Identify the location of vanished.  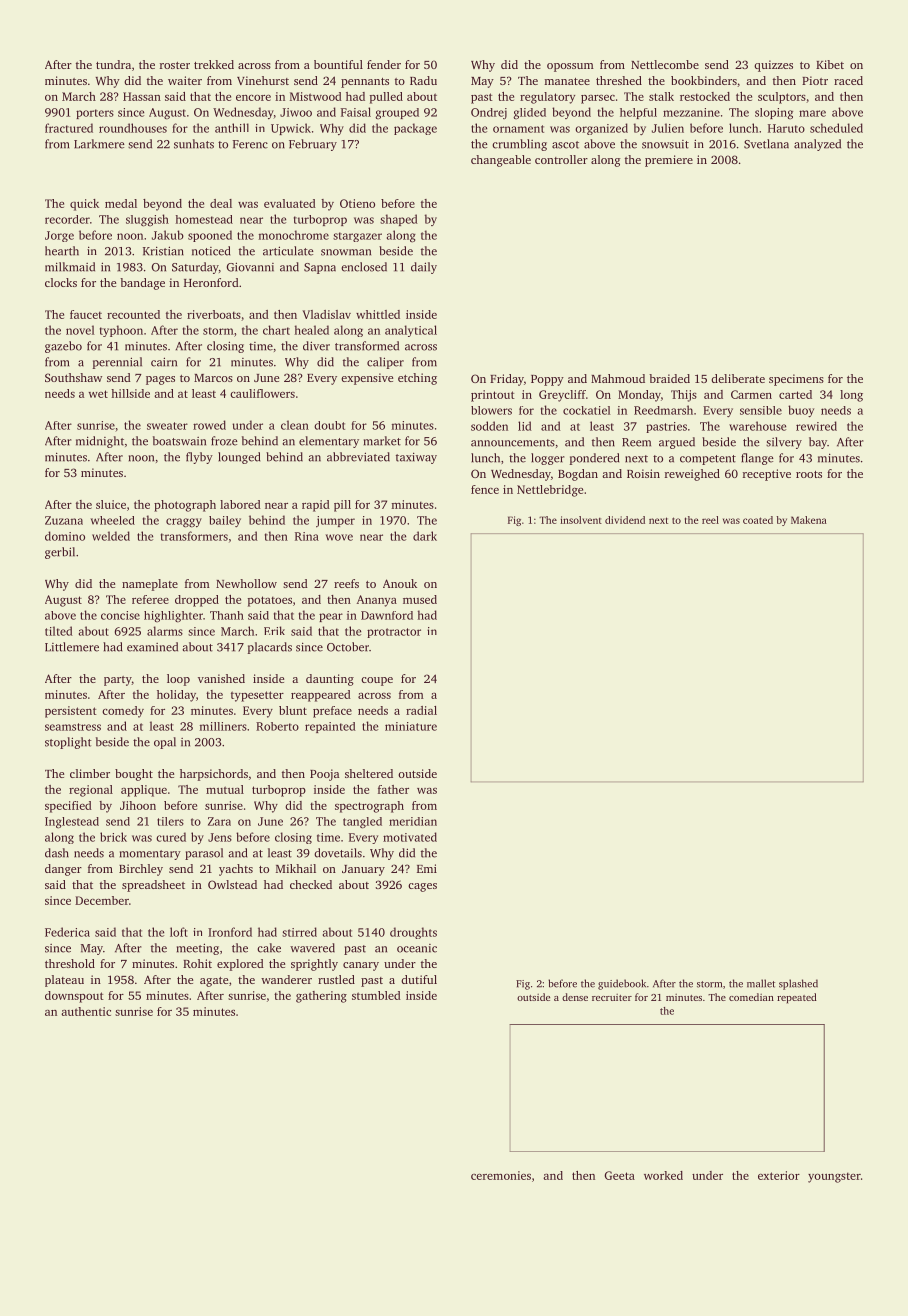
(221, 678).
